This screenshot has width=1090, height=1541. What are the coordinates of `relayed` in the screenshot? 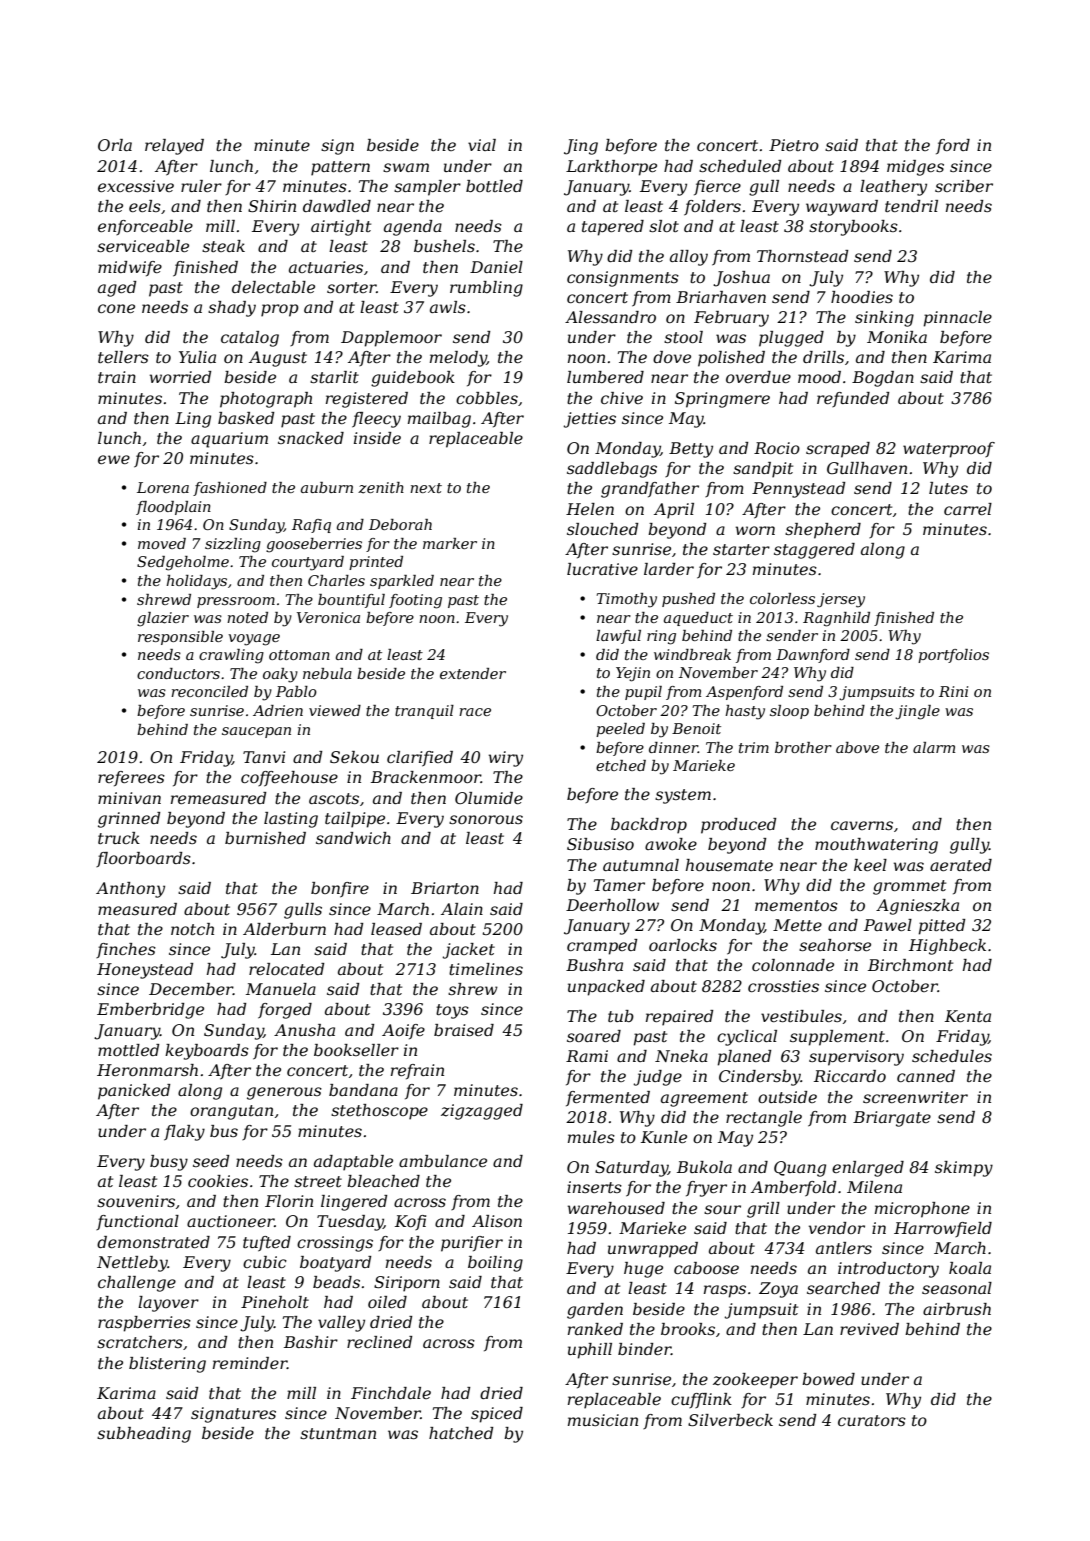 It's located at (174, 147).
